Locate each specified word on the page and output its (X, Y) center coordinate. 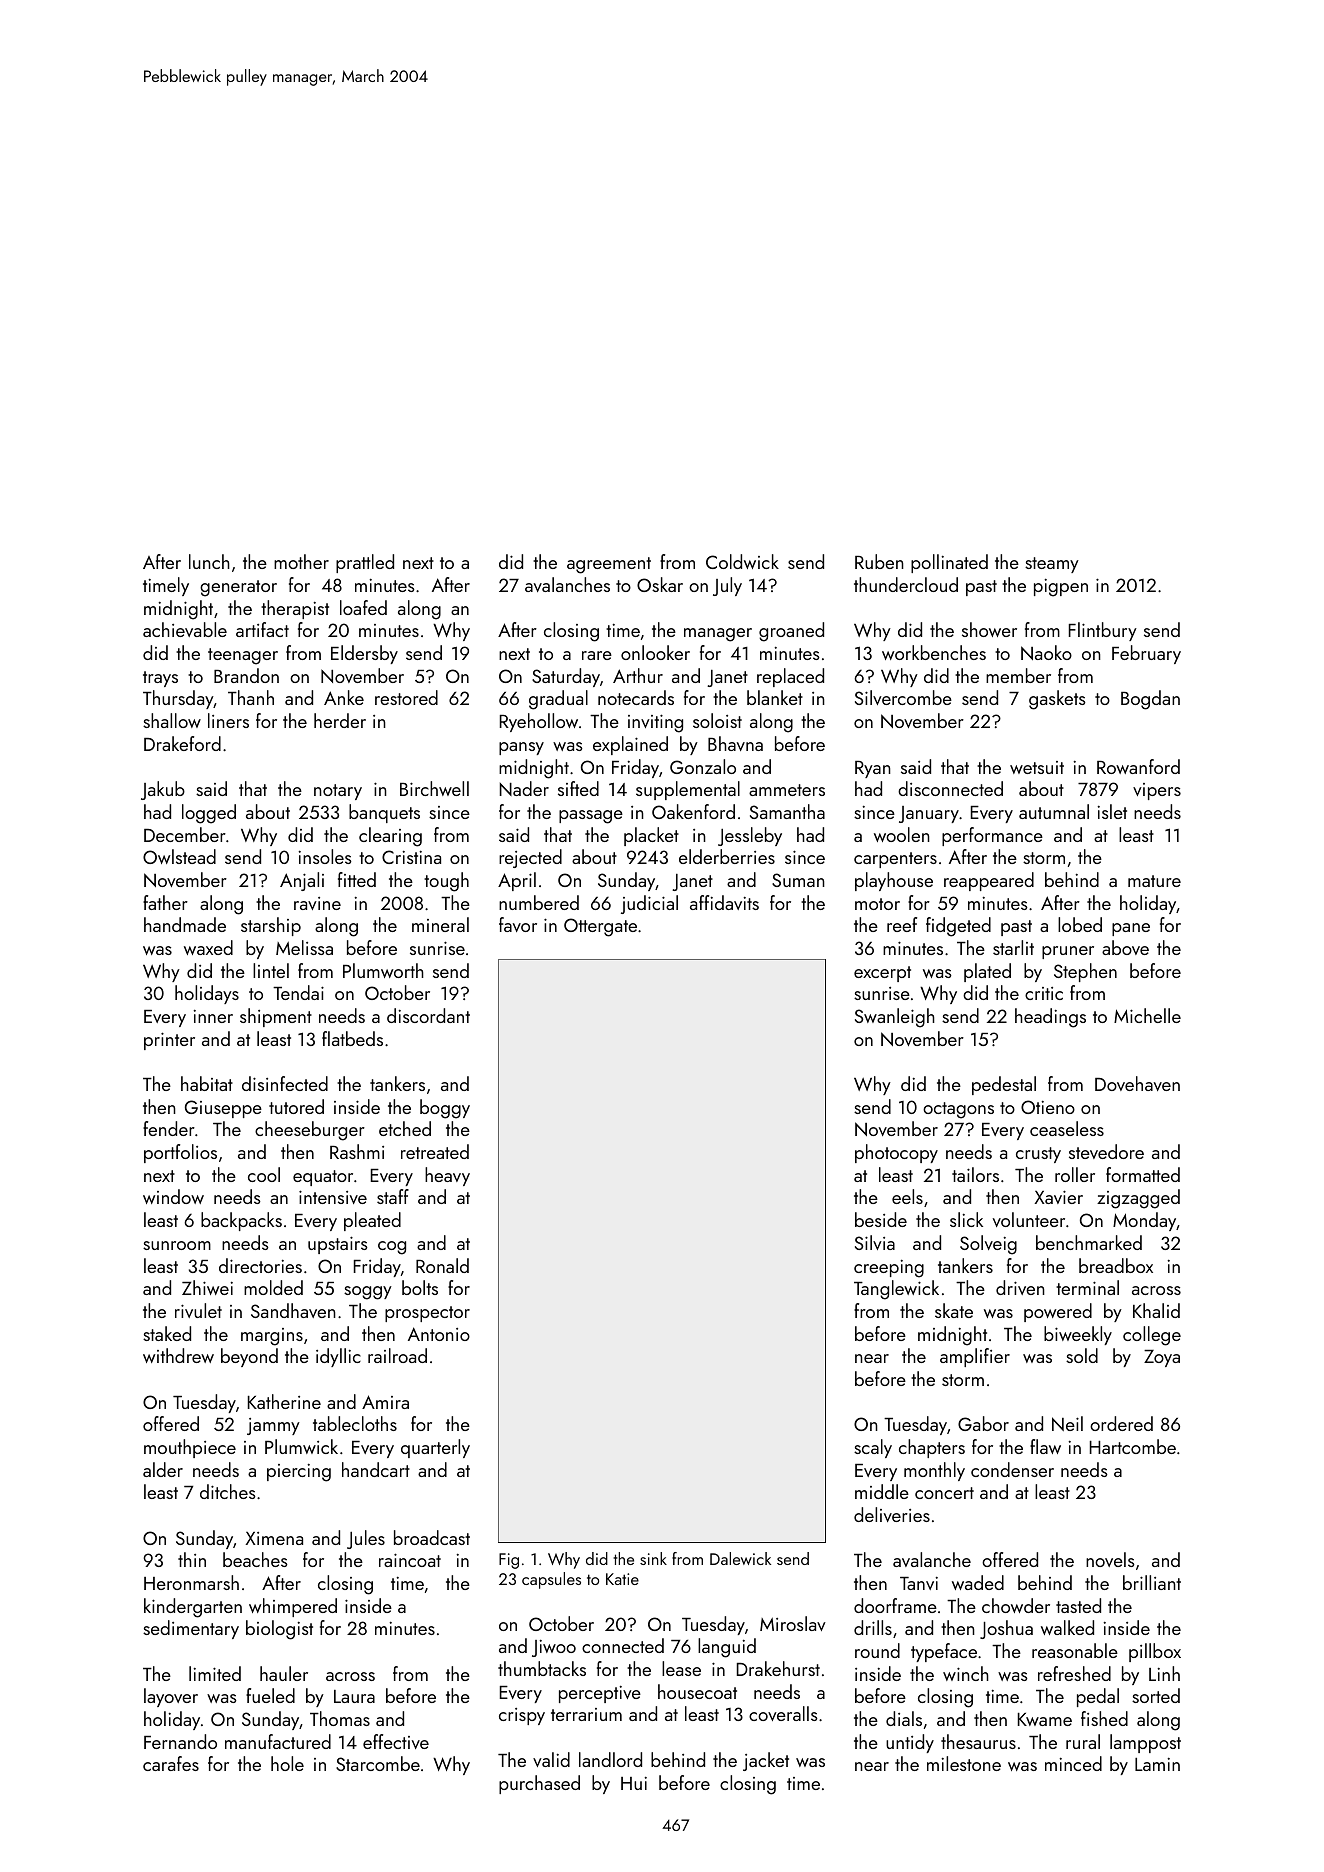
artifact (262, 629)
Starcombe (378, 1763)
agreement (609, 565)
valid (551, 1759)
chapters (932, 1448)
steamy (1052, 565)
